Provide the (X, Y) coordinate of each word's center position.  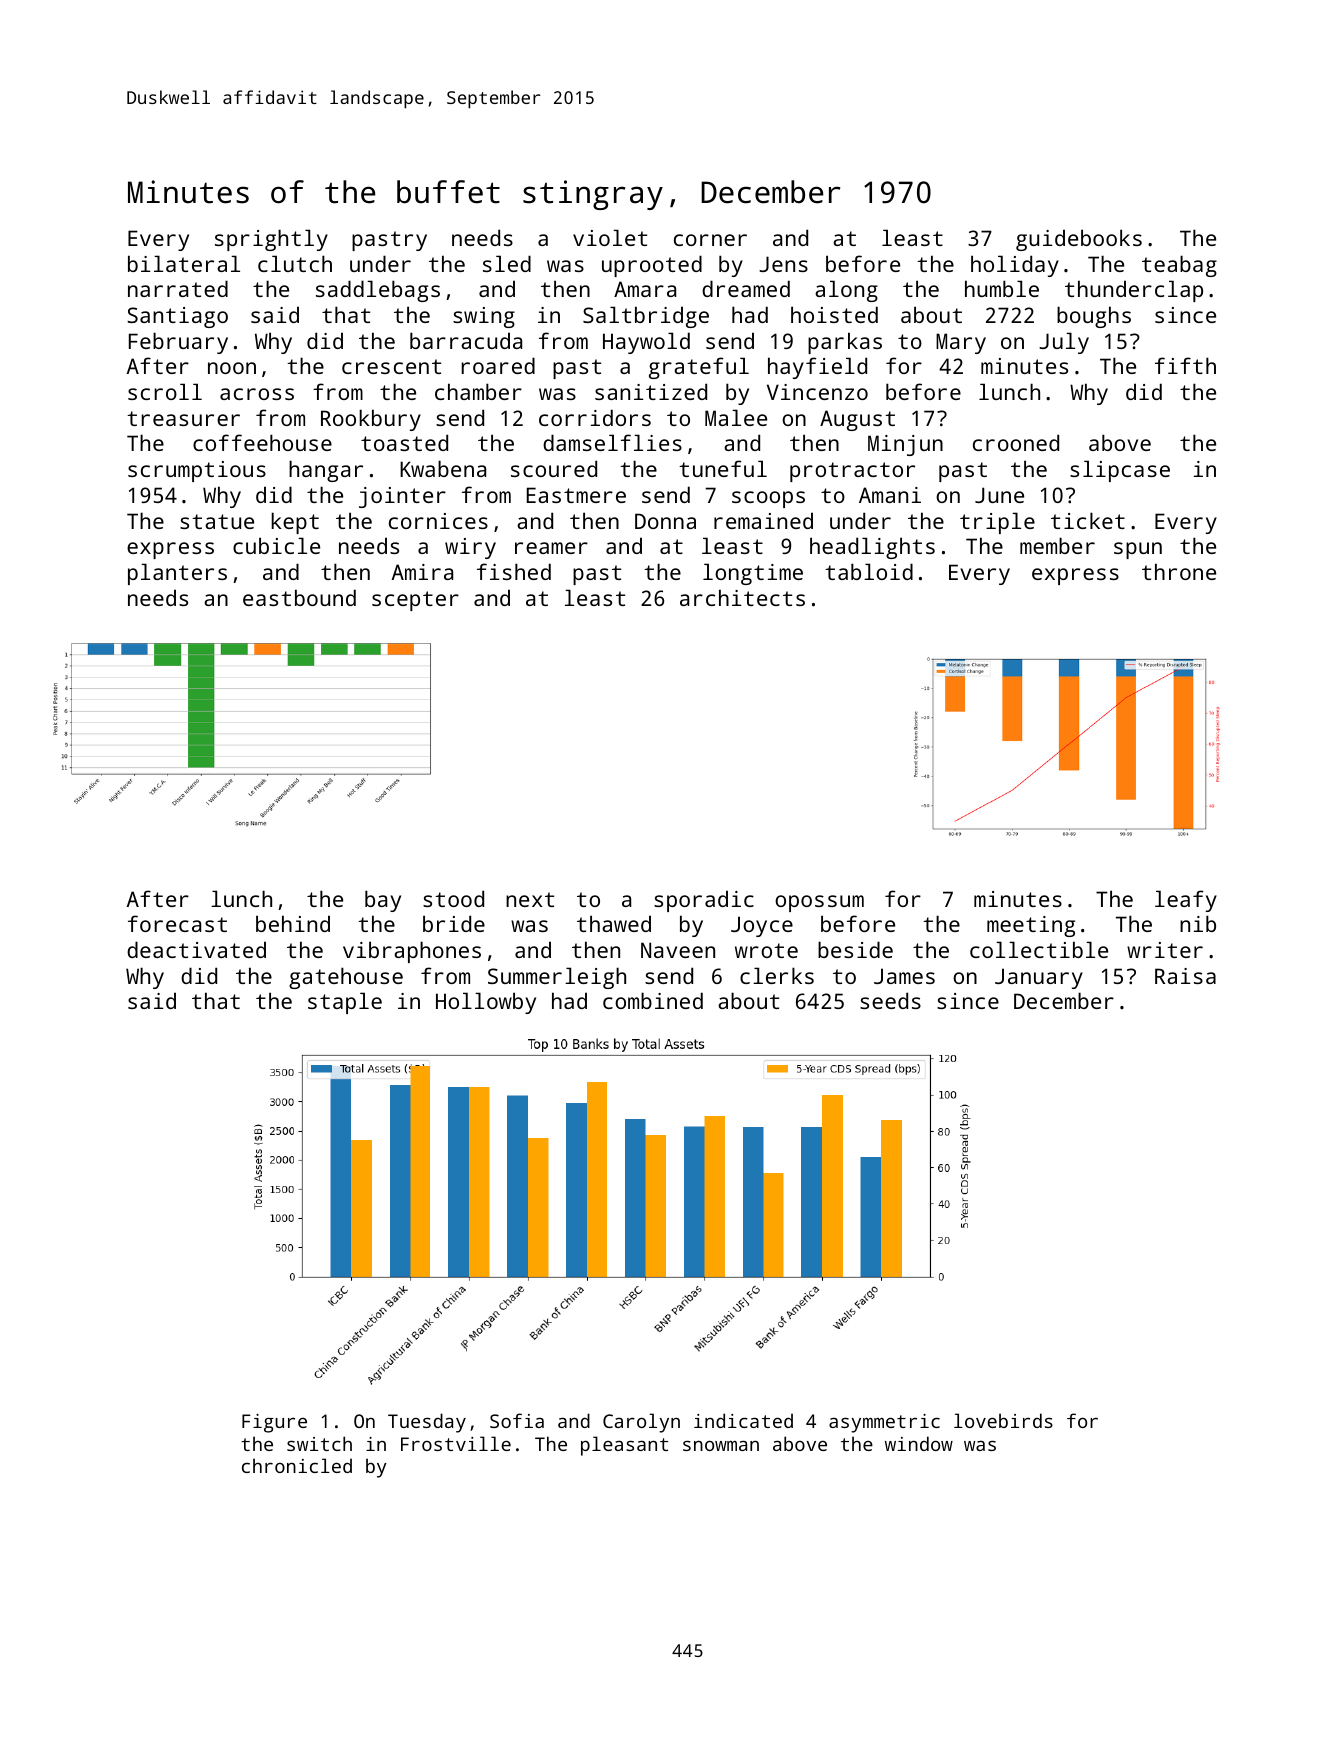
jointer (402, 497)
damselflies (612, 442)
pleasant (624, 1446)
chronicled (297, 1465)
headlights (872, 548)
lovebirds (1003, 1420)
